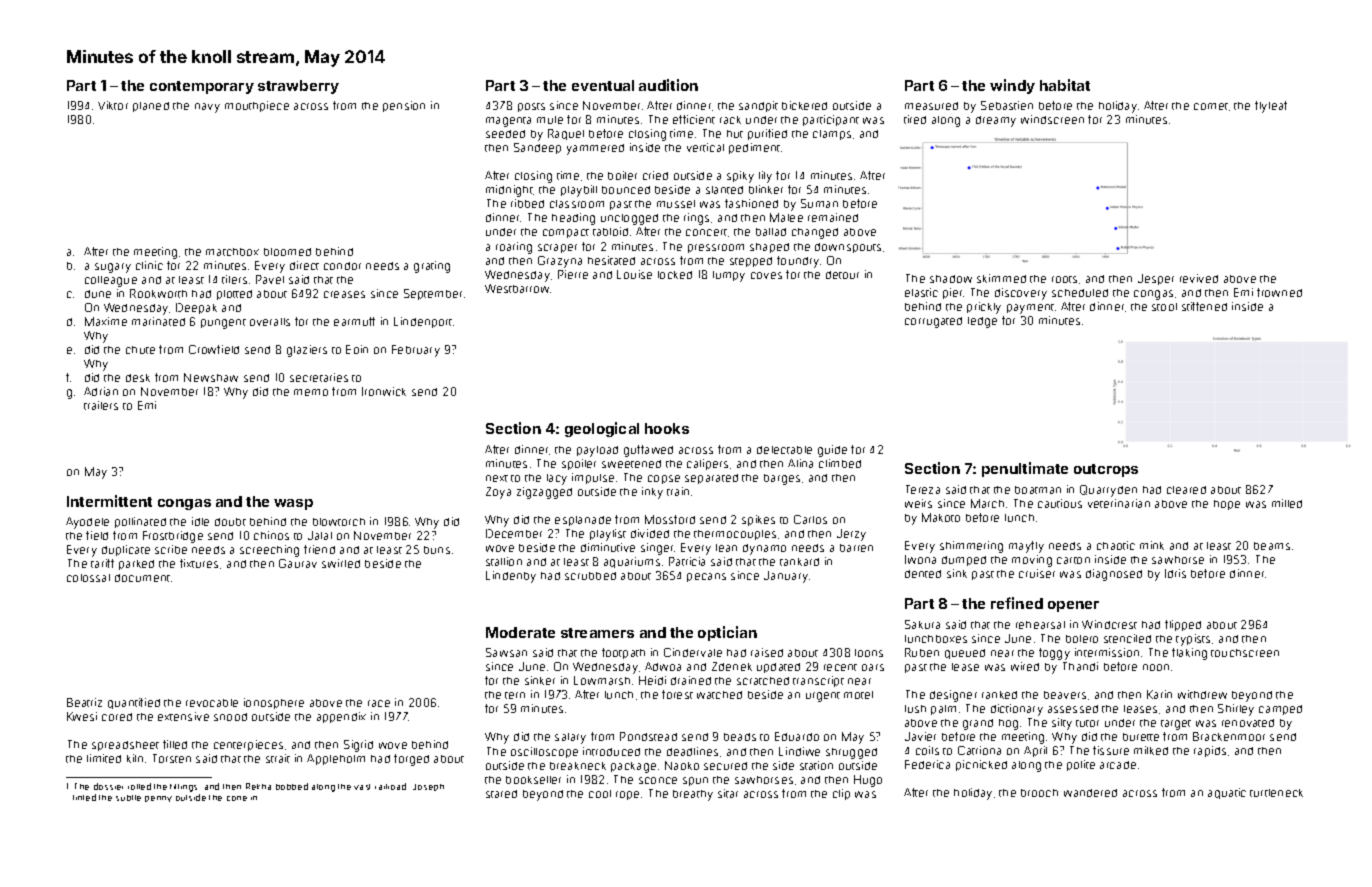 This screenshot has width=1372, height=887. I want to click on revived, so click(1199, 278).
